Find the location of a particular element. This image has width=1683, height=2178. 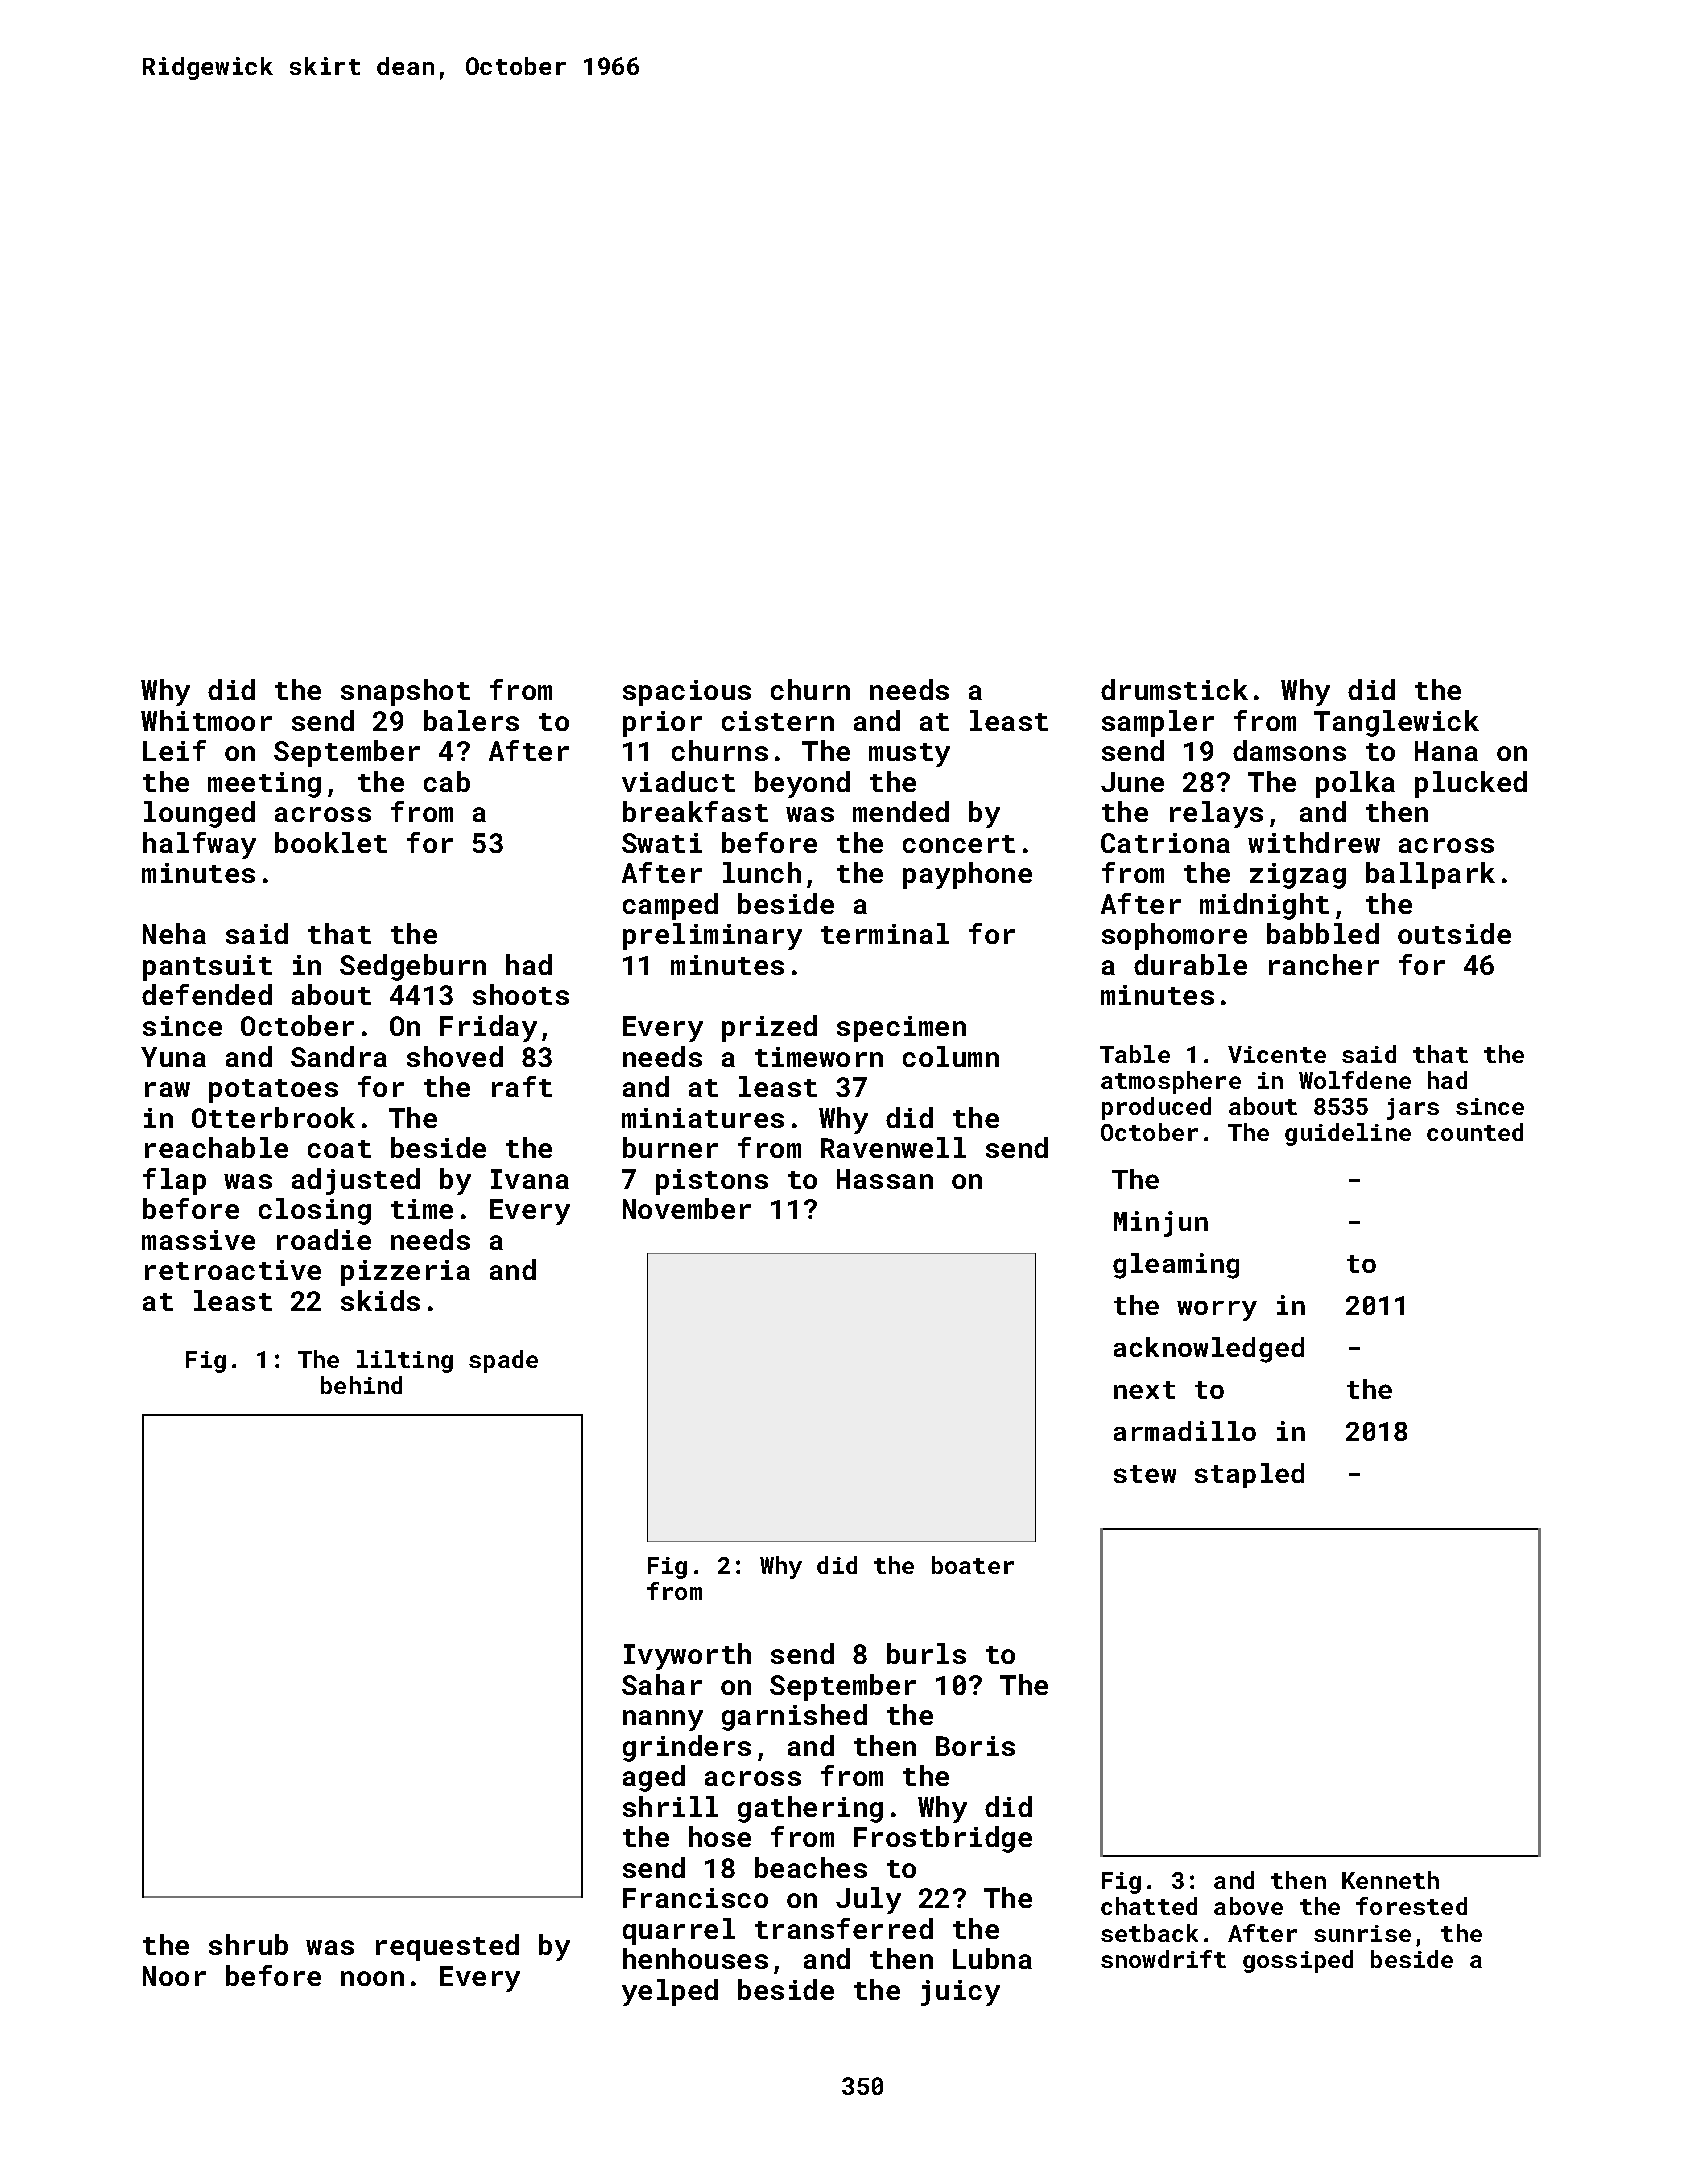

prized is located at coordinates (769, 1028).
